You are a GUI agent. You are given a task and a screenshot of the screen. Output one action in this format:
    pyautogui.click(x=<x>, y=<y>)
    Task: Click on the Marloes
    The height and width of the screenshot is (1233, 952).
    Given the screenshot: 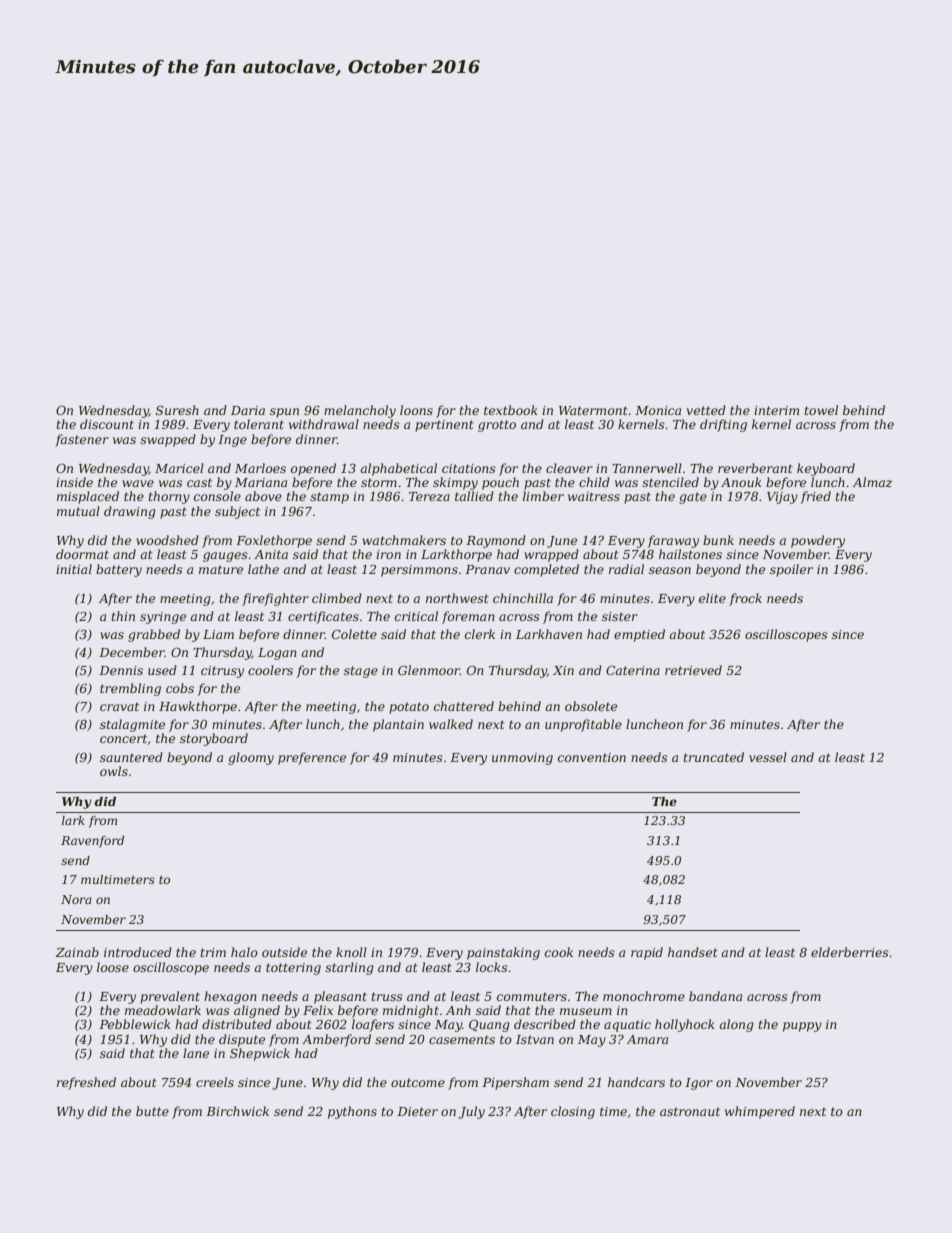 What is the action you would take?
    pyautogui.click(x=260, y=468)
